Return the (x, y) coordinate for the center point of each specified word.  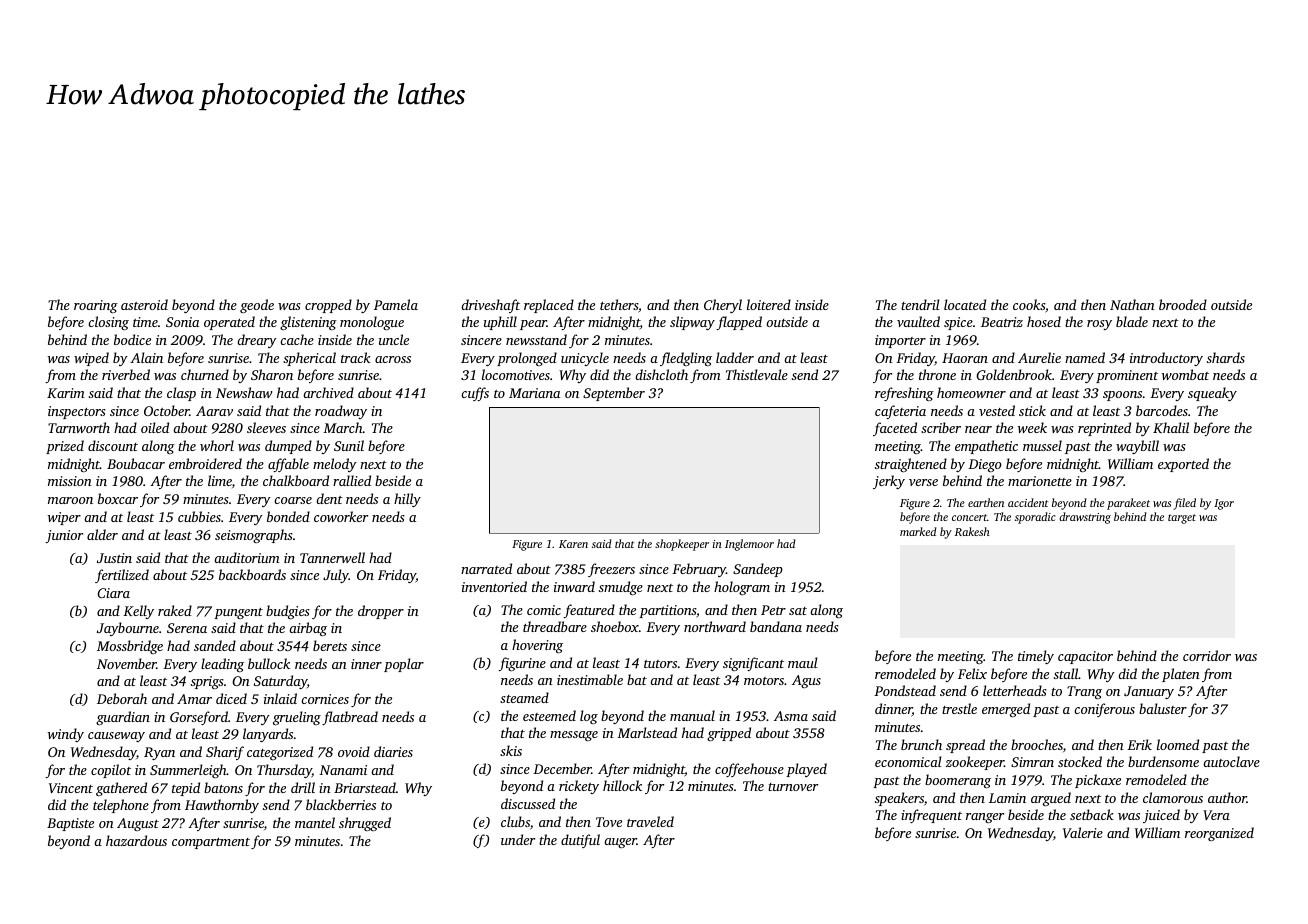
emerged (1006, 710)
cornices (325, 699)
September (614, 394)
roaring (96, 306)
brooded (1183, 304)
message (574, 736)
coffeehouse (749, 770)
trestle (959, 708)
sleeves (266, 427)
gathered (121, 789)
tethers (619, 304)
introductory (1166, 359)
